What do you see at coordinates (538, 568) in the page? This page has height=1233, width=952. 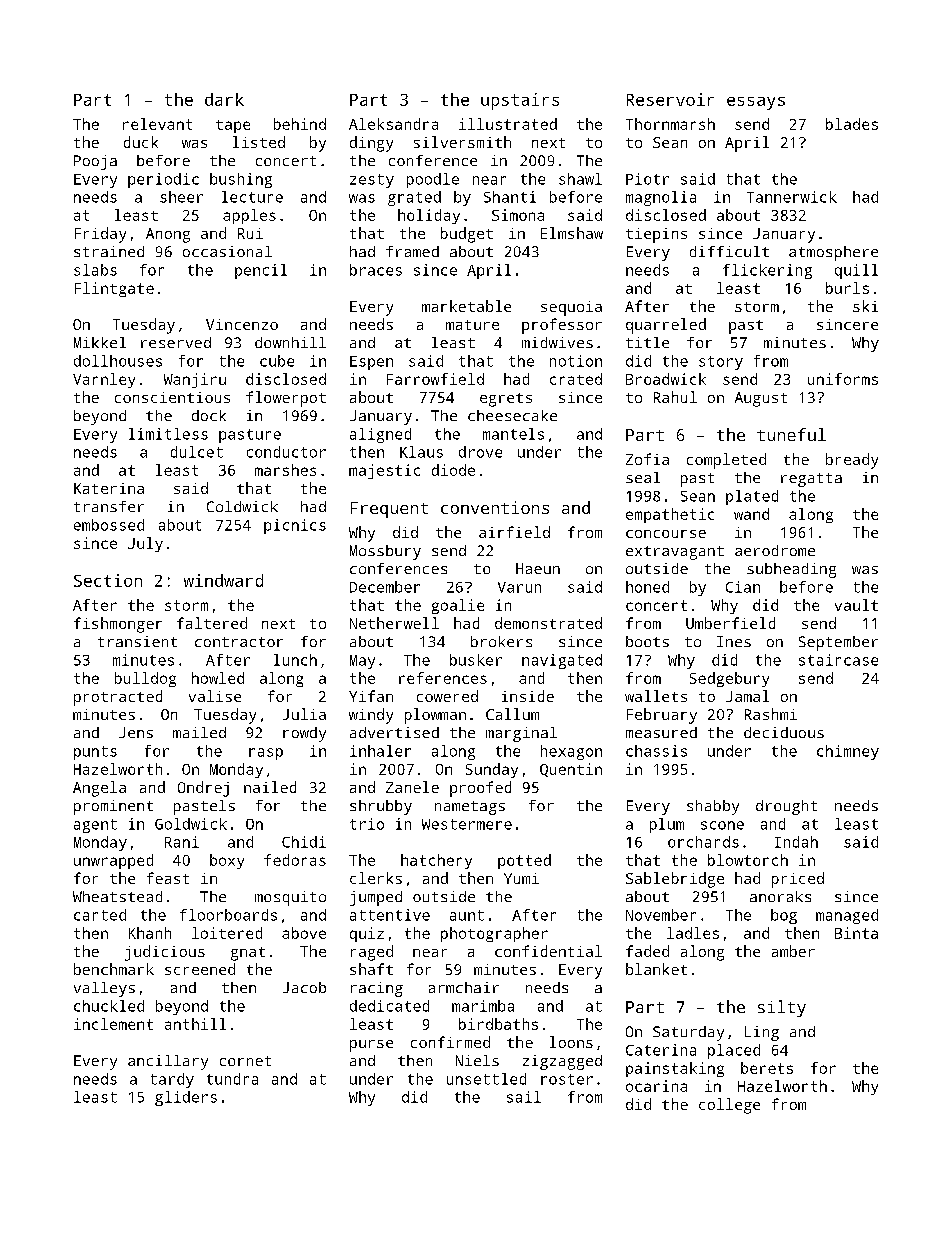 I see `Haeun` at bounding box center [538, 568].
